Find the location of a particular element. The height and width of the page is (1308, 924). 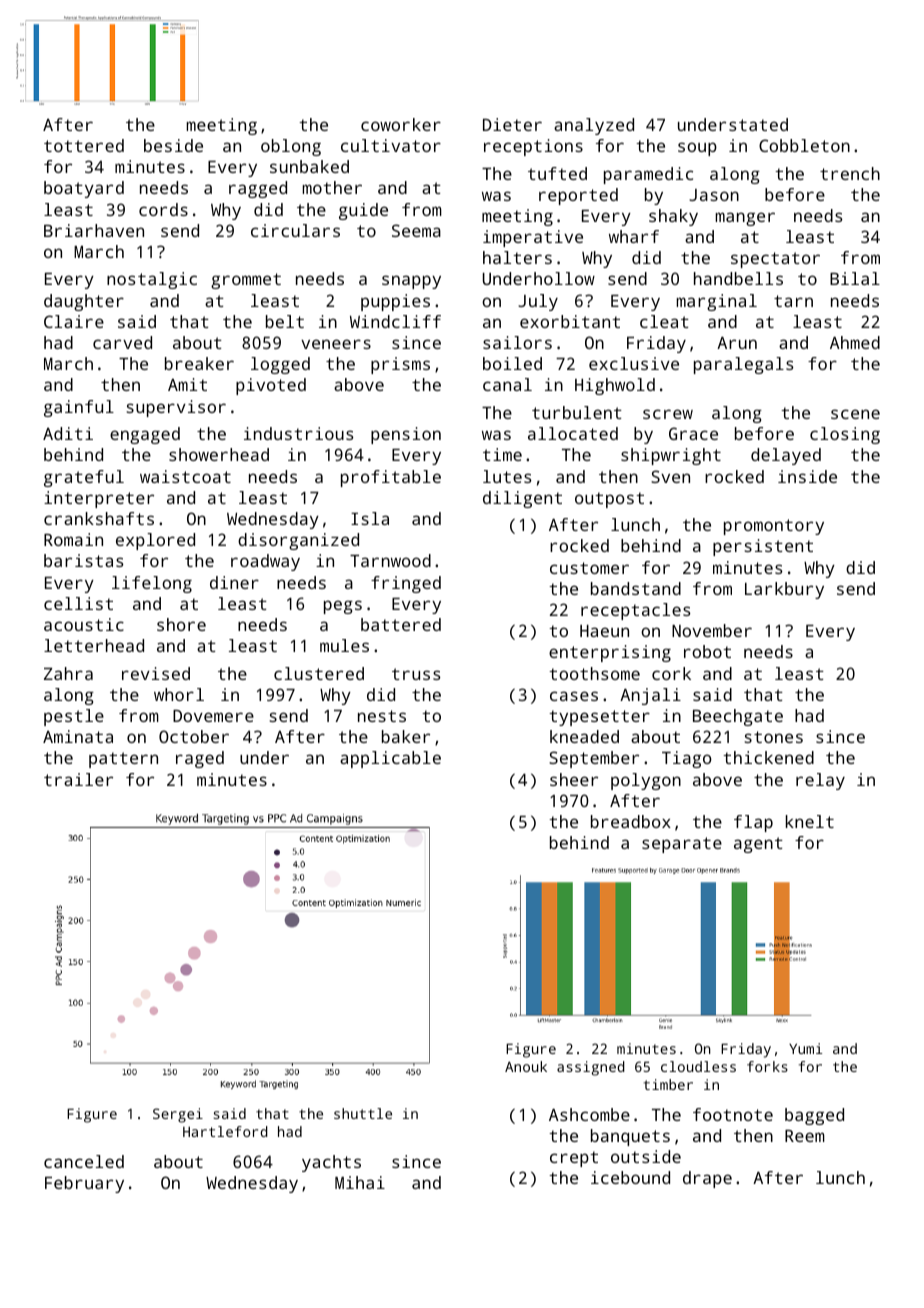

pension is located at coordinates (406, 435).
